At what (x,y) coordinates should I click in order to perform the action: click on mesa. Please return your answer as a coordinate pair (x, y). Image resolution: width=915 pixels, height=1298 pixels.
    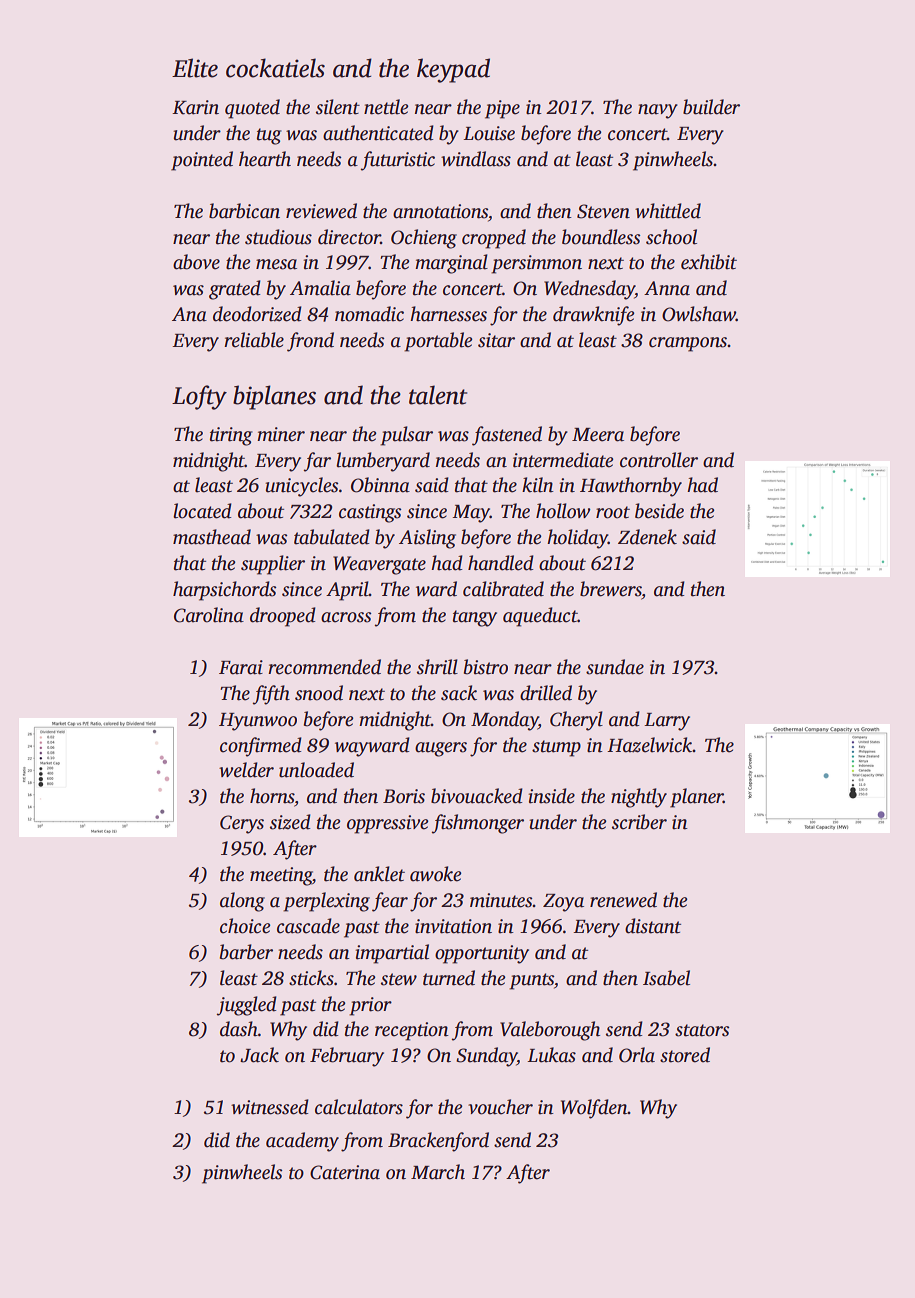
    Looking at the image, I should click on (276, 264).
